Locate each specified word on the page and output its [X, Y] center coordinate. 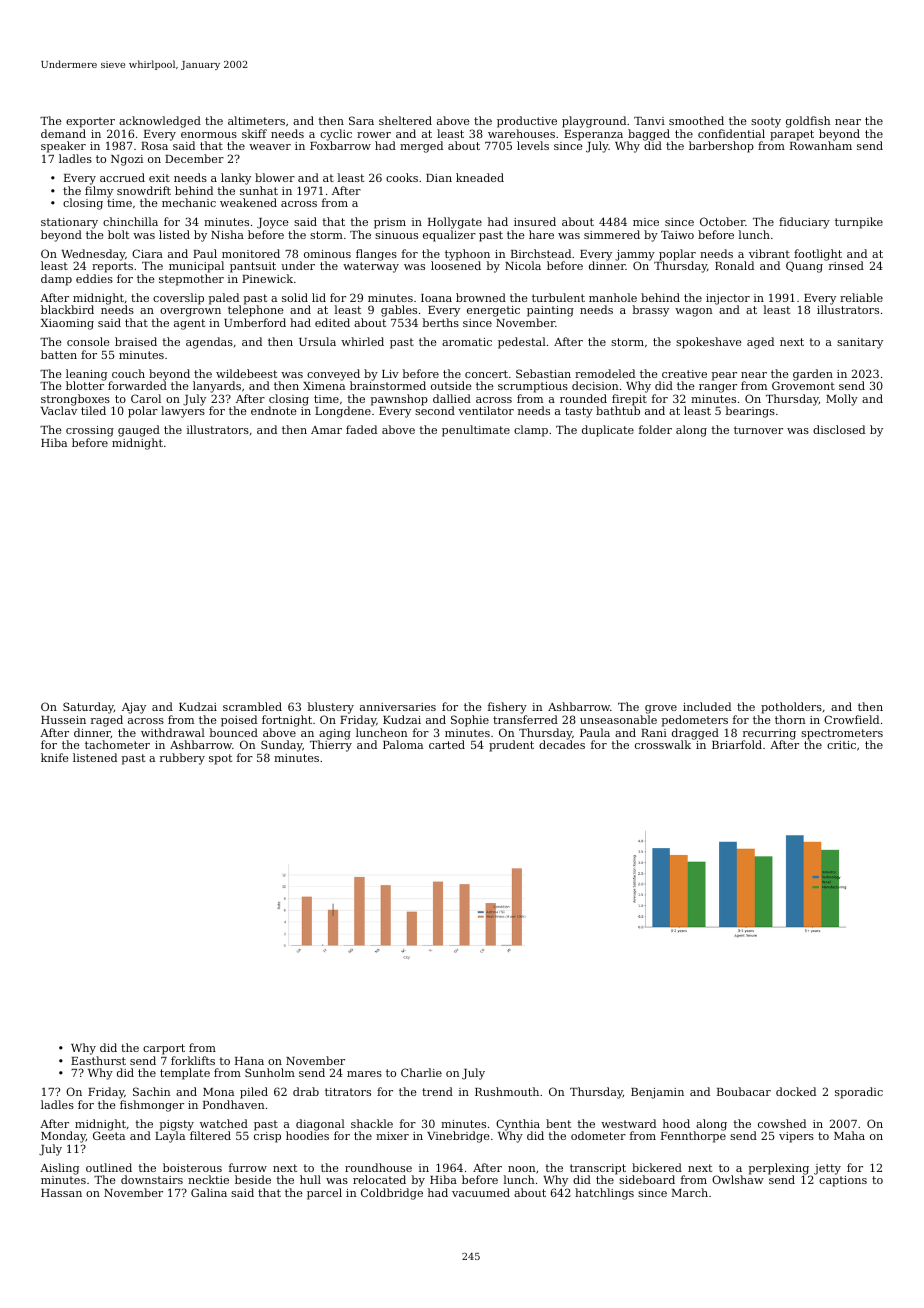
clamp [531, 431]
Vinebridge [458, 1137]
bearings [750, 412]
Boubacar [744, 1091]
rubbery [182, 759]
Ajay [134, 708]
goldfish [808, 122]
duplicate [608, 431]
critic [841, 745]
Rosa [154, 146]
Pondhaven [234, 1104]
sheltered [405, 120]
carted [447, 744]
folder [655, 429]
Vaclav [59, 411]
